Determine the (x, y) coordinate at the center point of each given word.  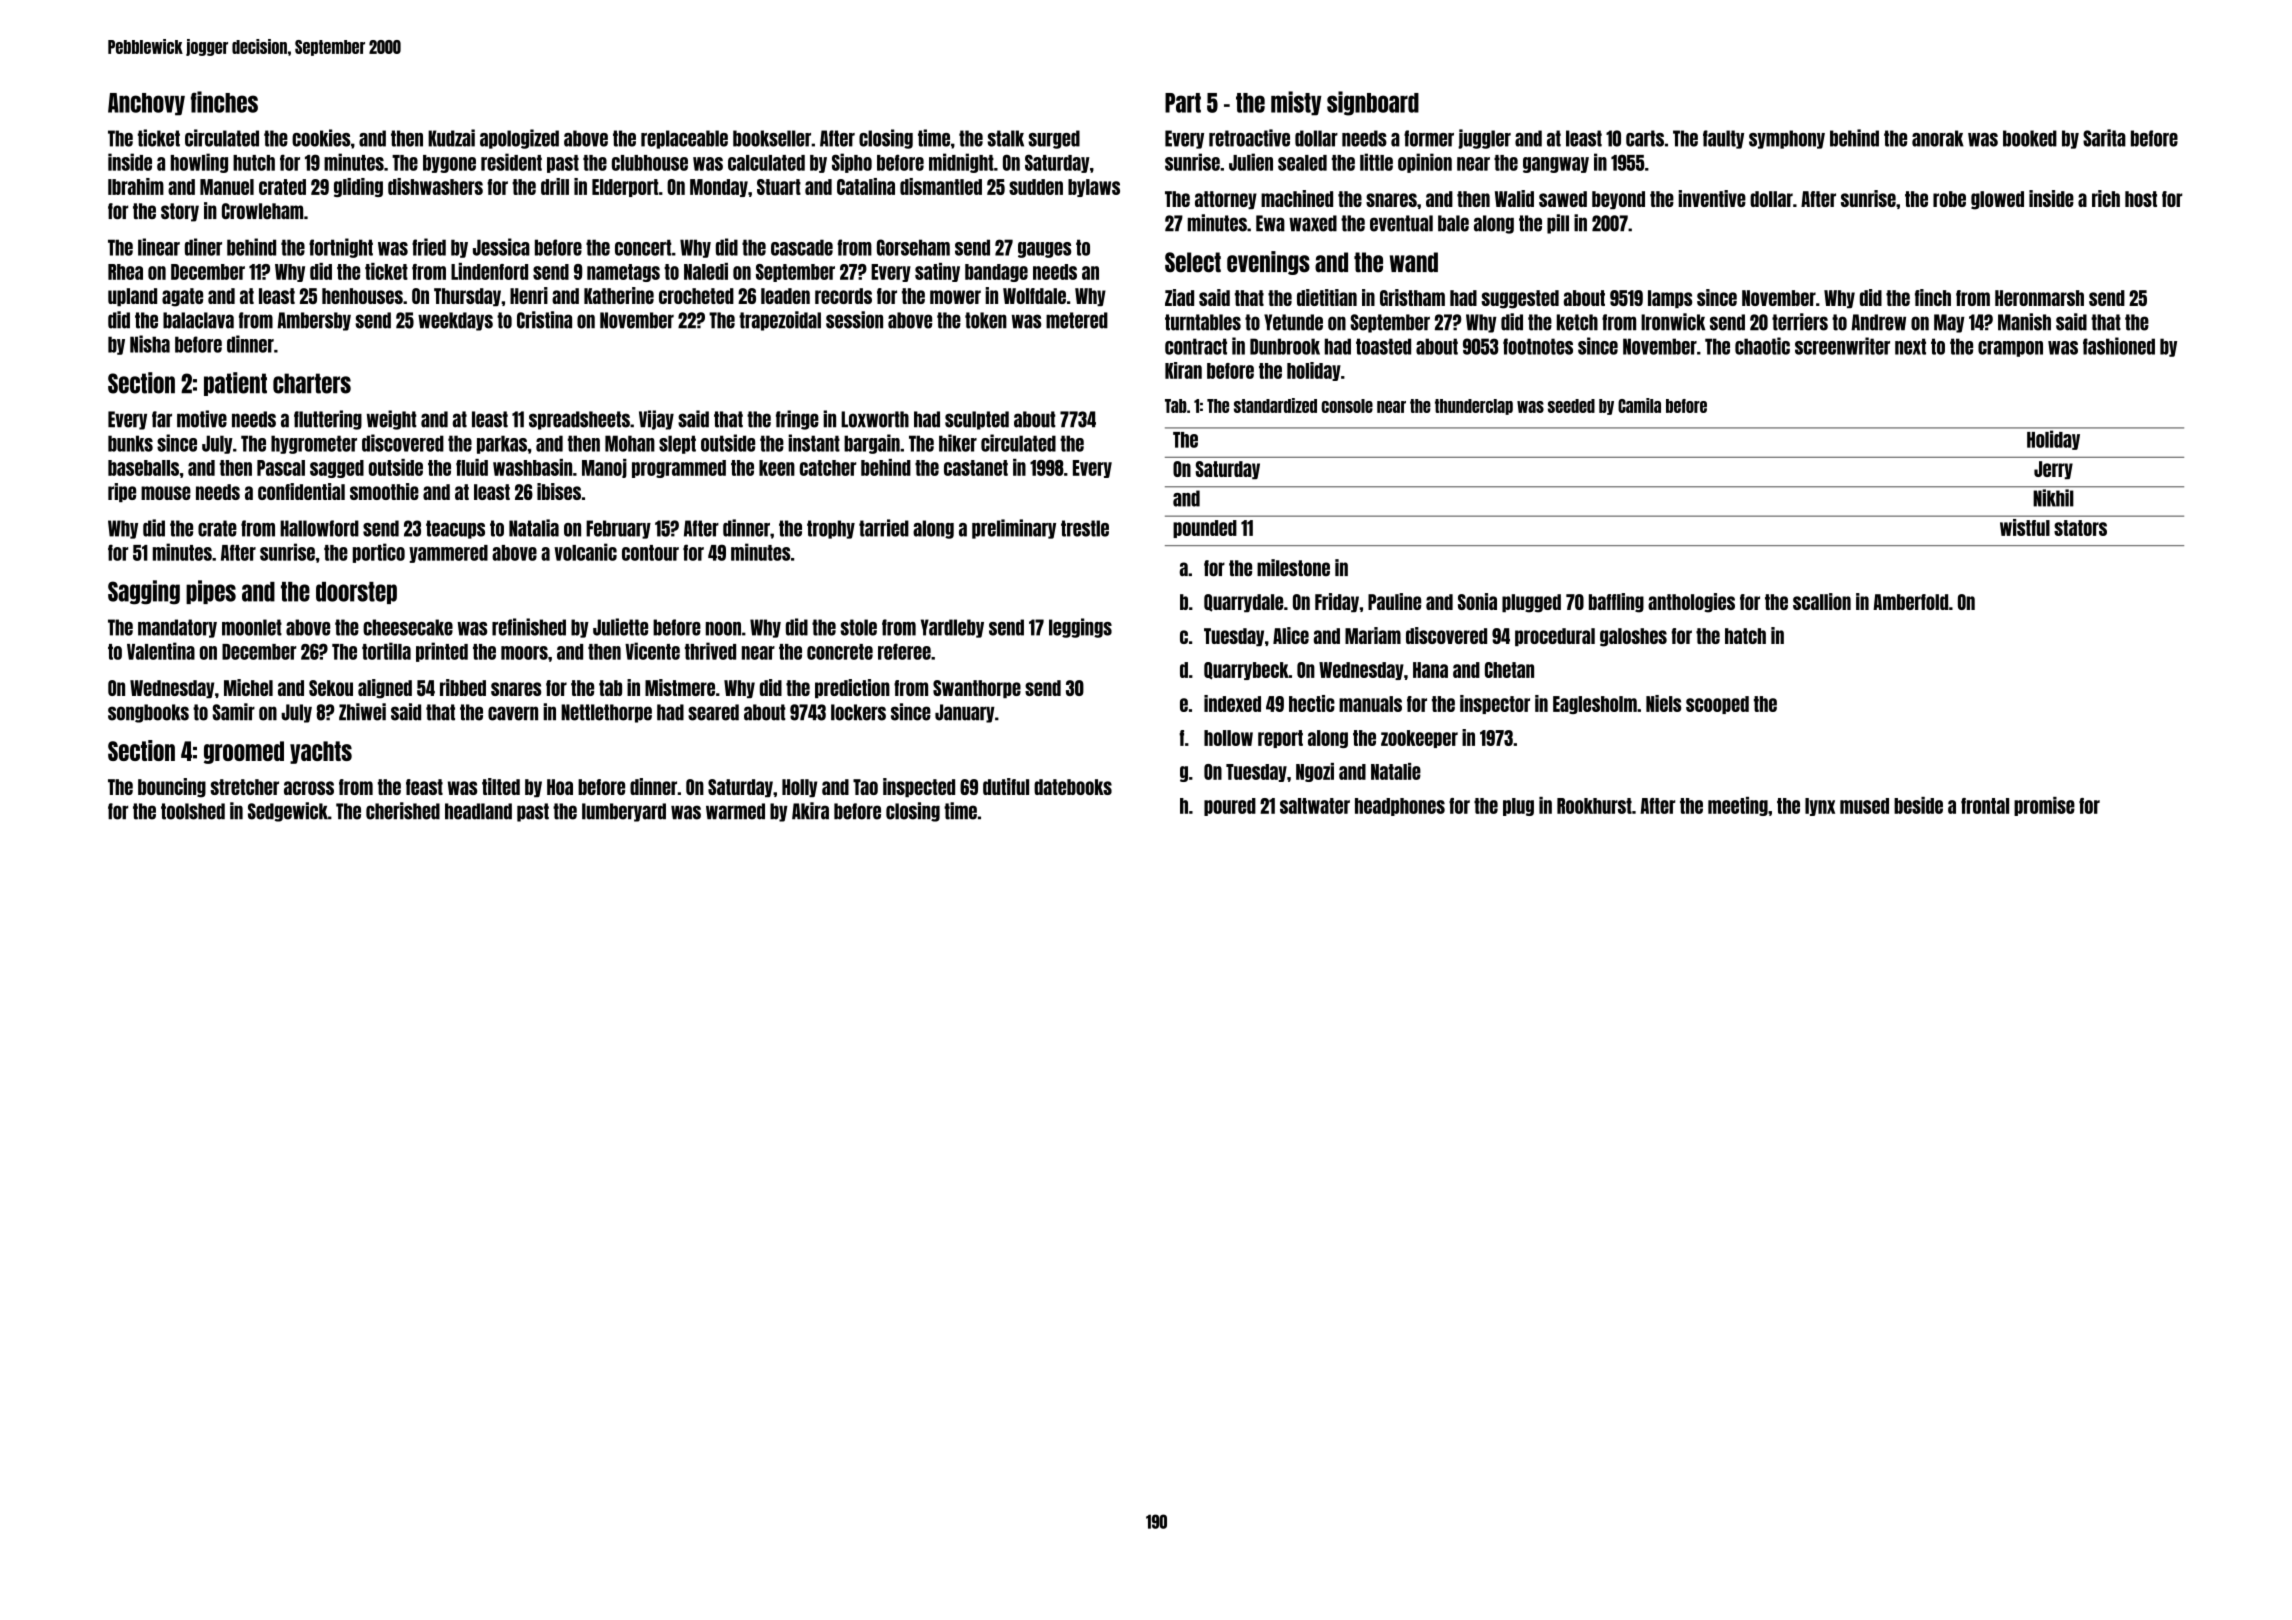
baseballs (143, 468)
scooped (1717, 705)
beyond (1618, 200)
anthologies (1691, 603)
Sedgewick (288, 812)
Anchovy (146, 104)
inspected (919, 787)
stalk (1005, 138)
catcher (828, 468)
